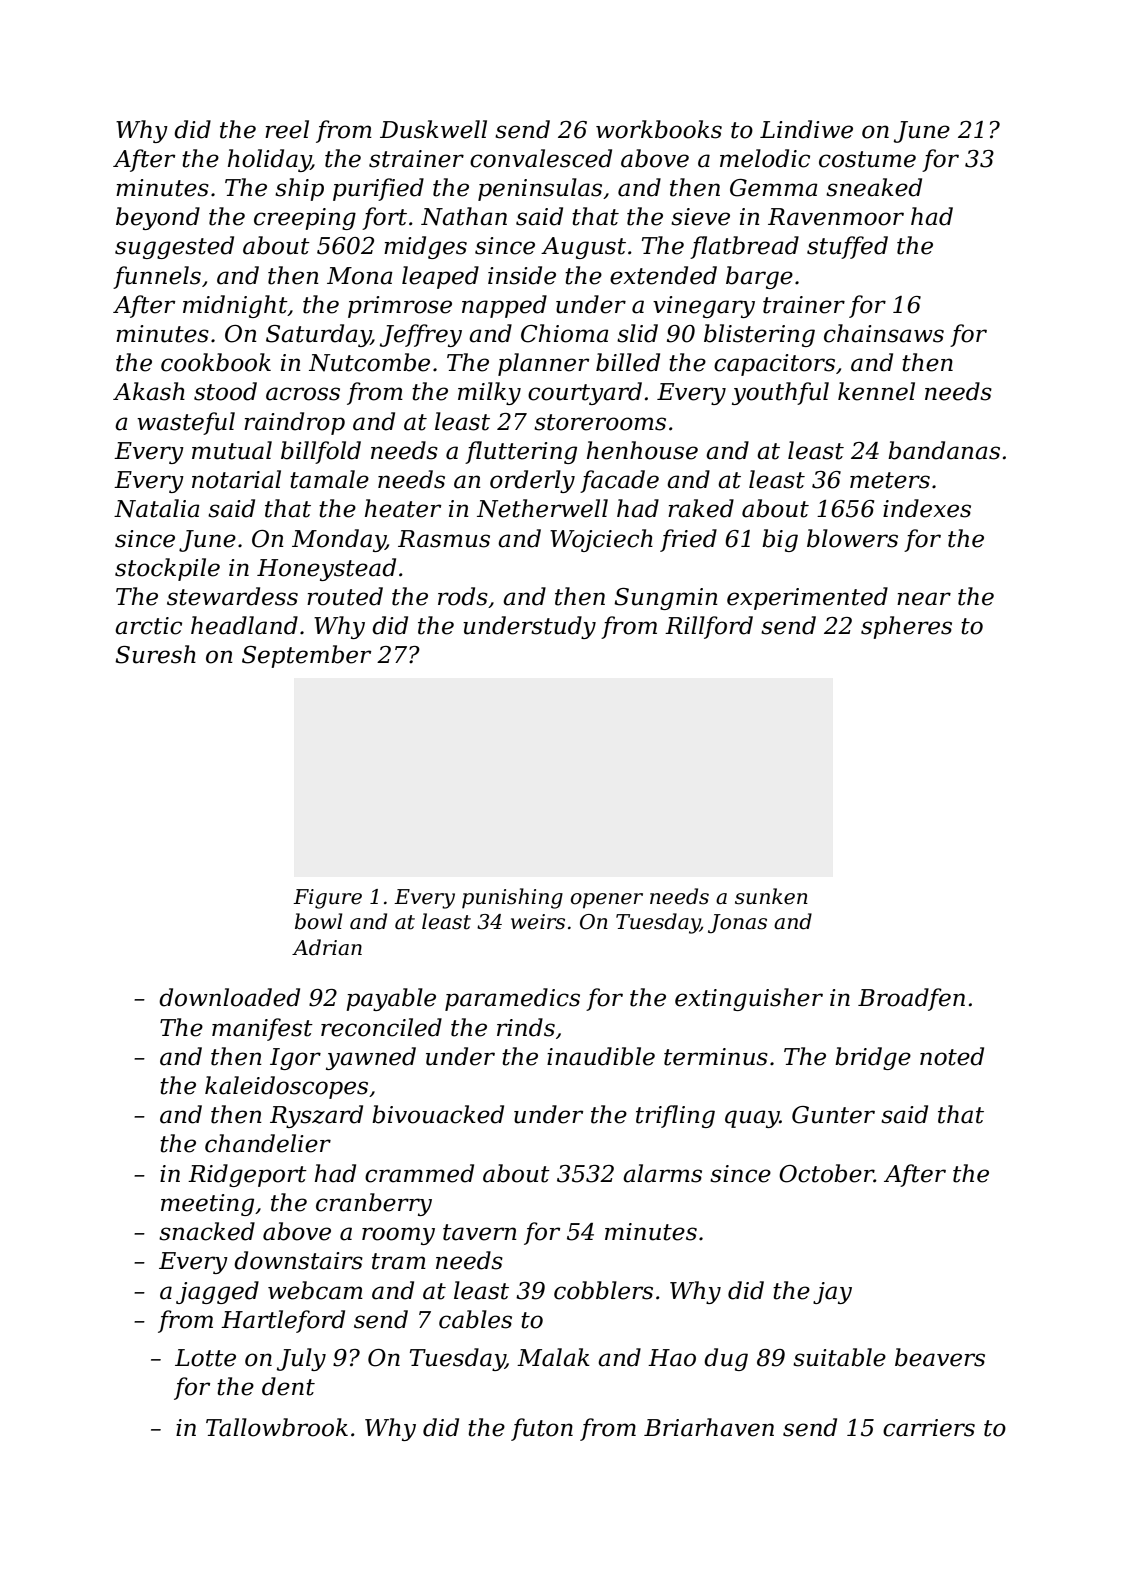 The image size is (1127, 1593). What do you see at coordinates (852, 538) in the screenshot?
I see `blowers` at bounding box center [852, 538].
